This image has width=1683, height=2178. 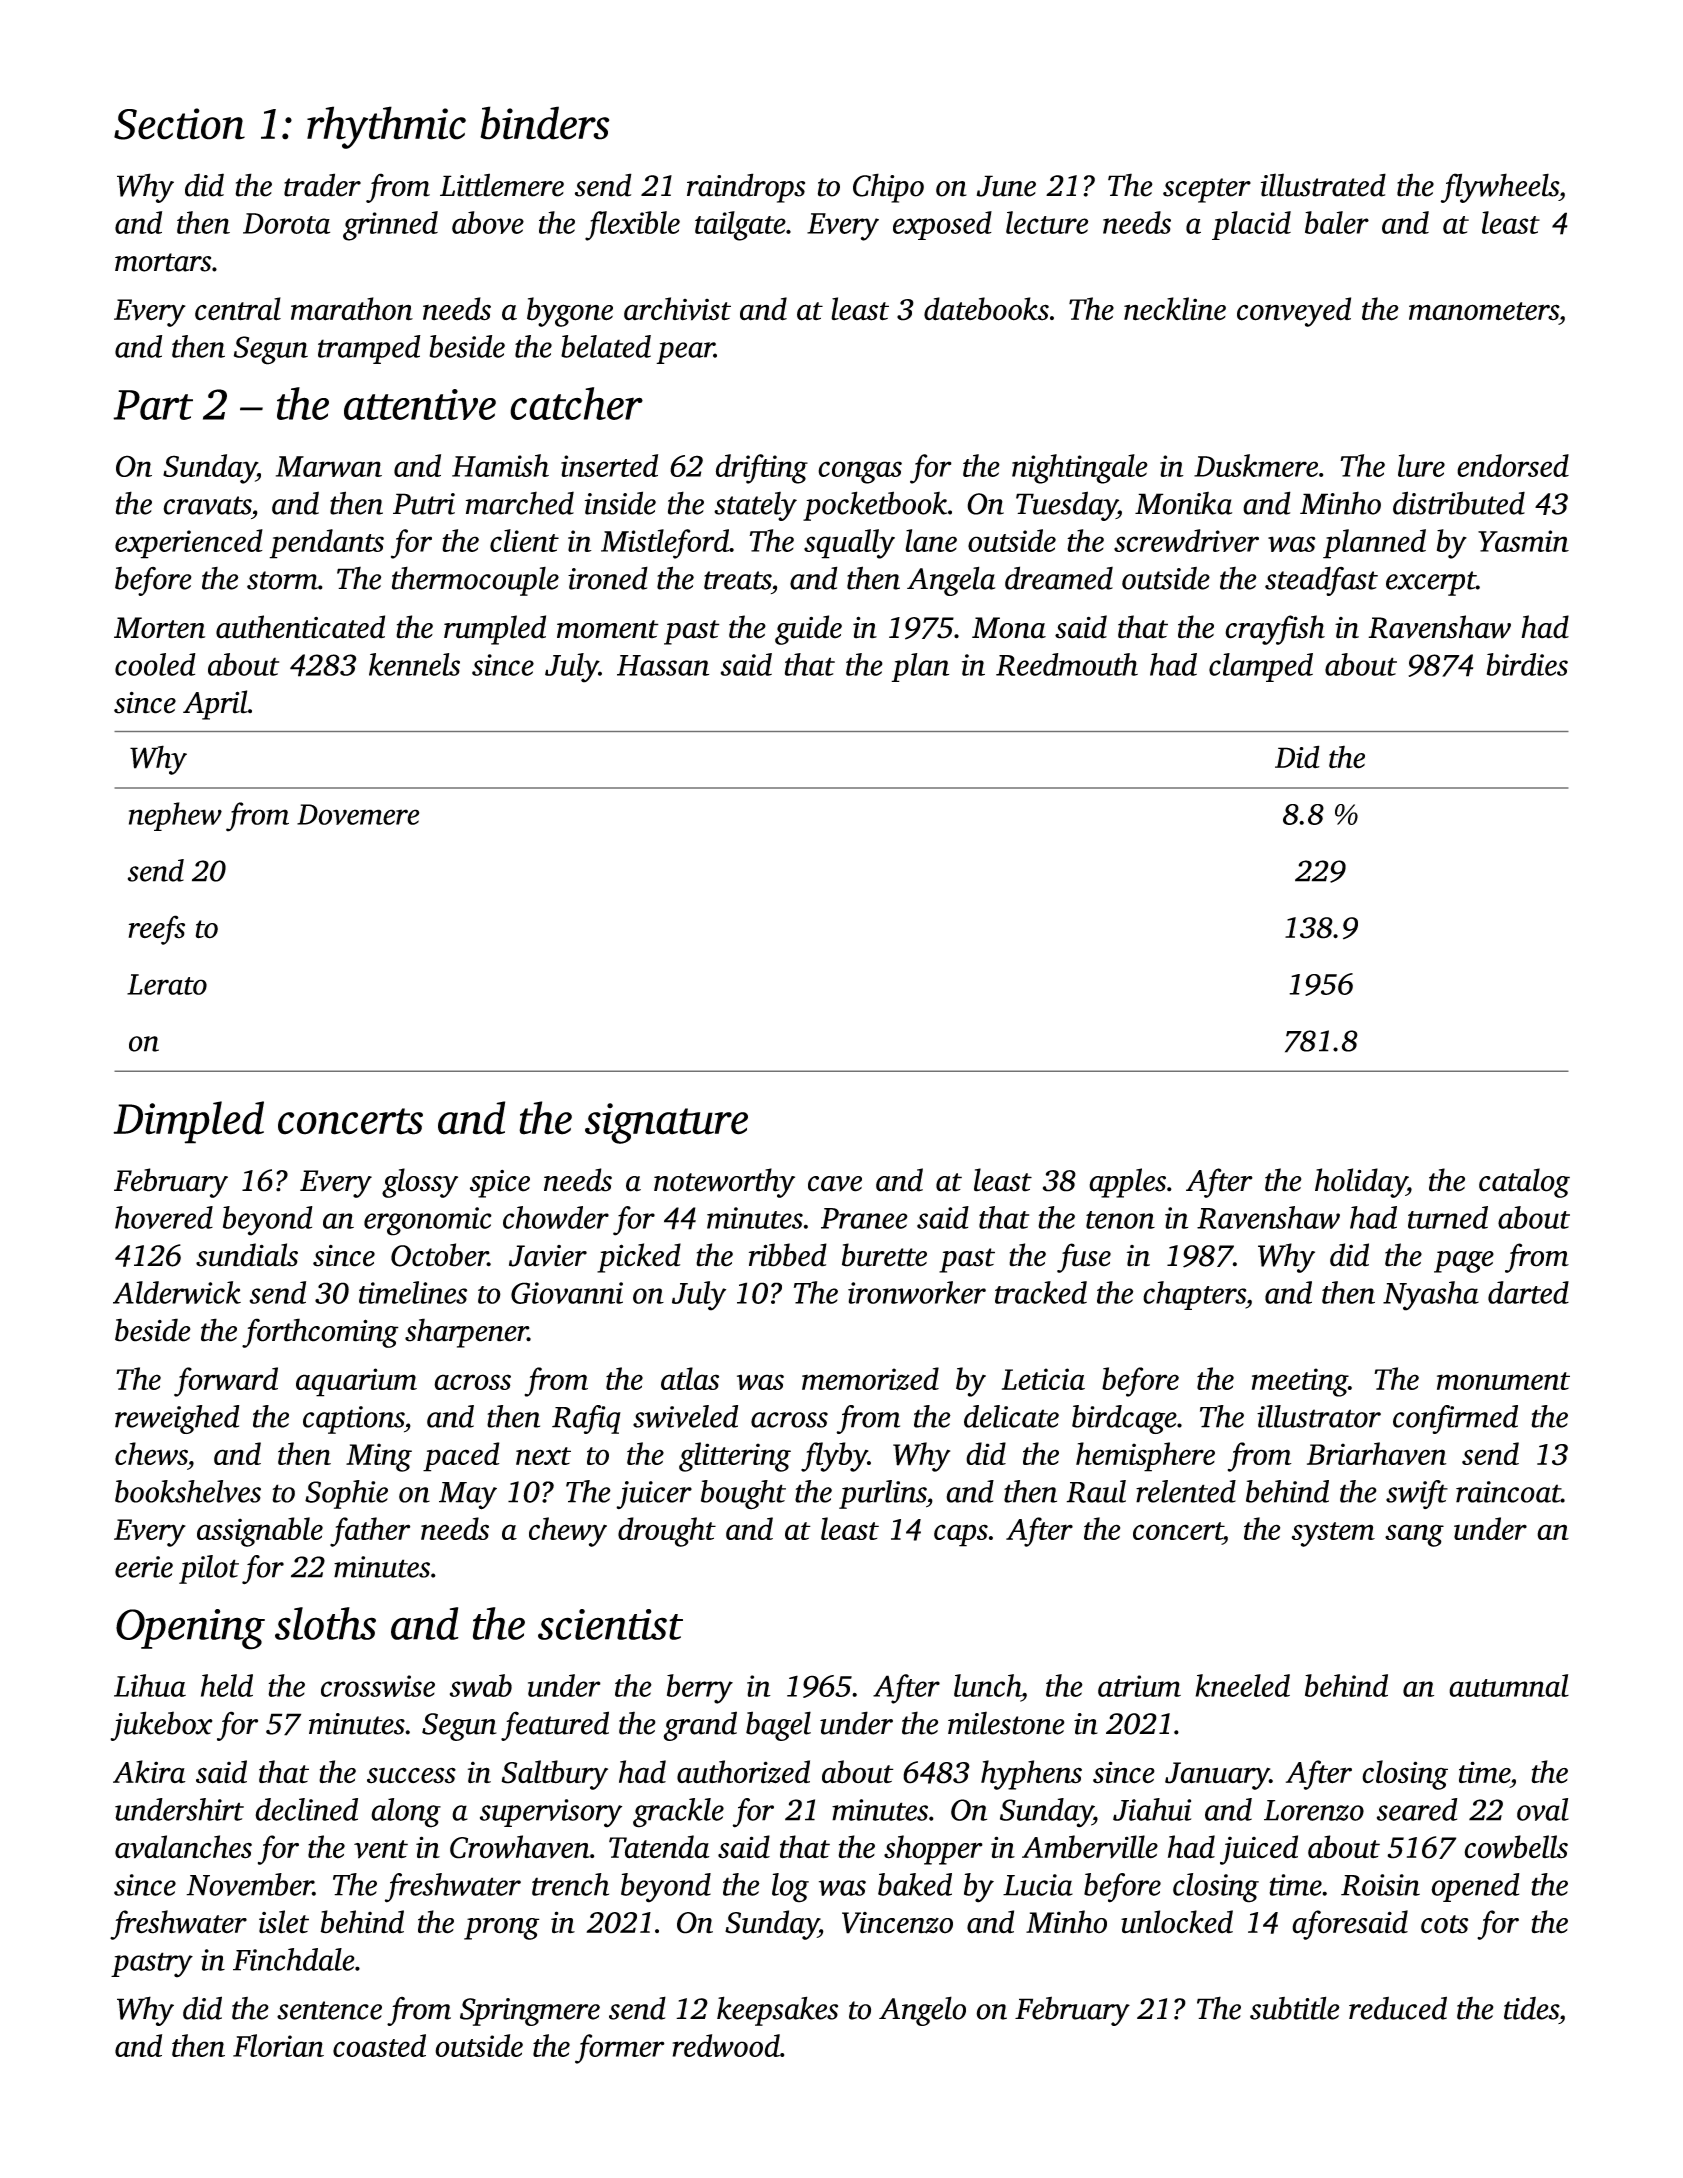 What do you see at coordinates (1059, 578) in the image?
I see `dreamed` at bounding box center [1059, 578].
